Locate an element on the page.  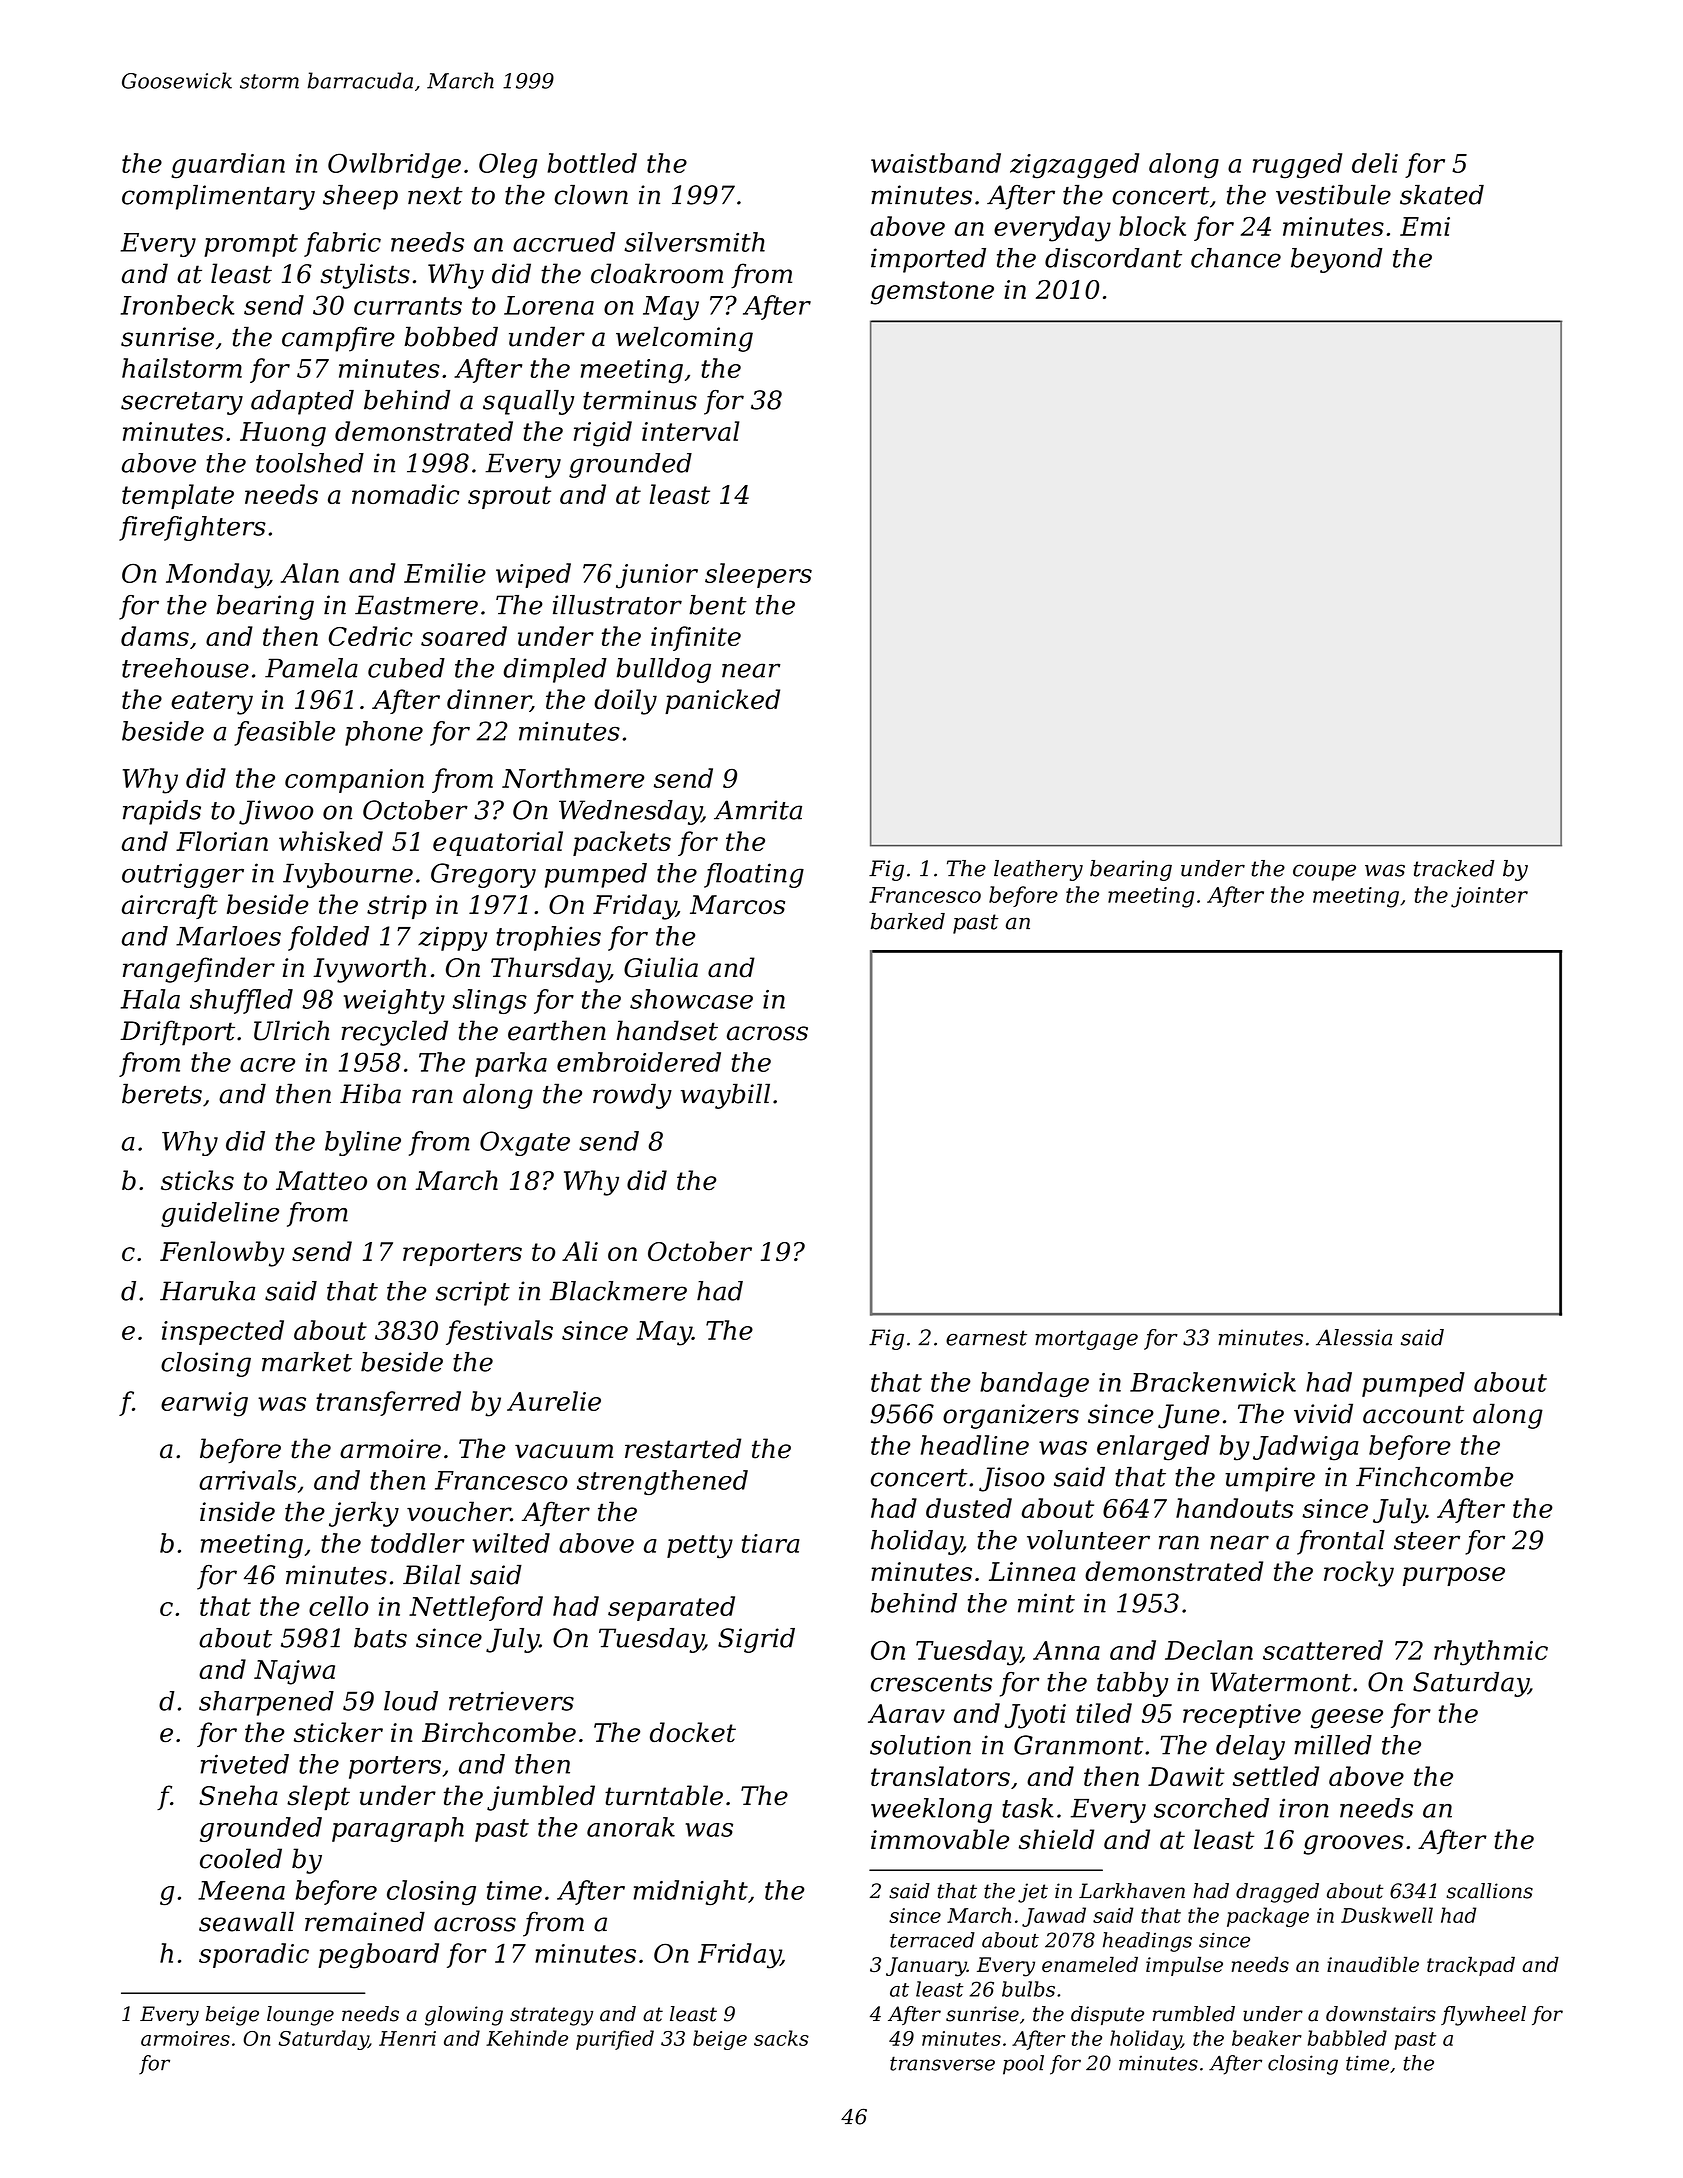
Finchcombe is located at coordinates (1434, 1477).
